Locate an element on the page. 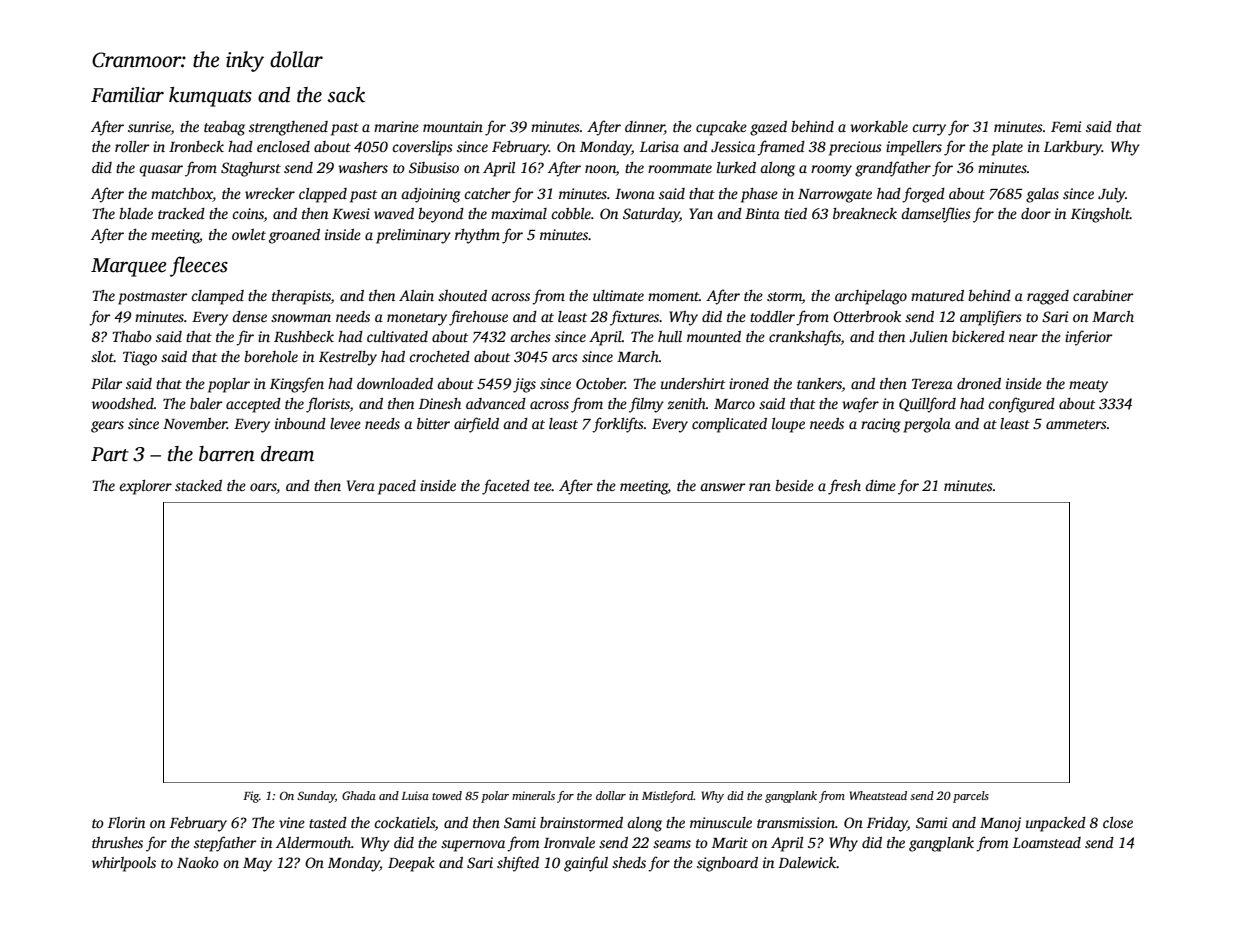  archipelago is located at coordinates (871, 297).
